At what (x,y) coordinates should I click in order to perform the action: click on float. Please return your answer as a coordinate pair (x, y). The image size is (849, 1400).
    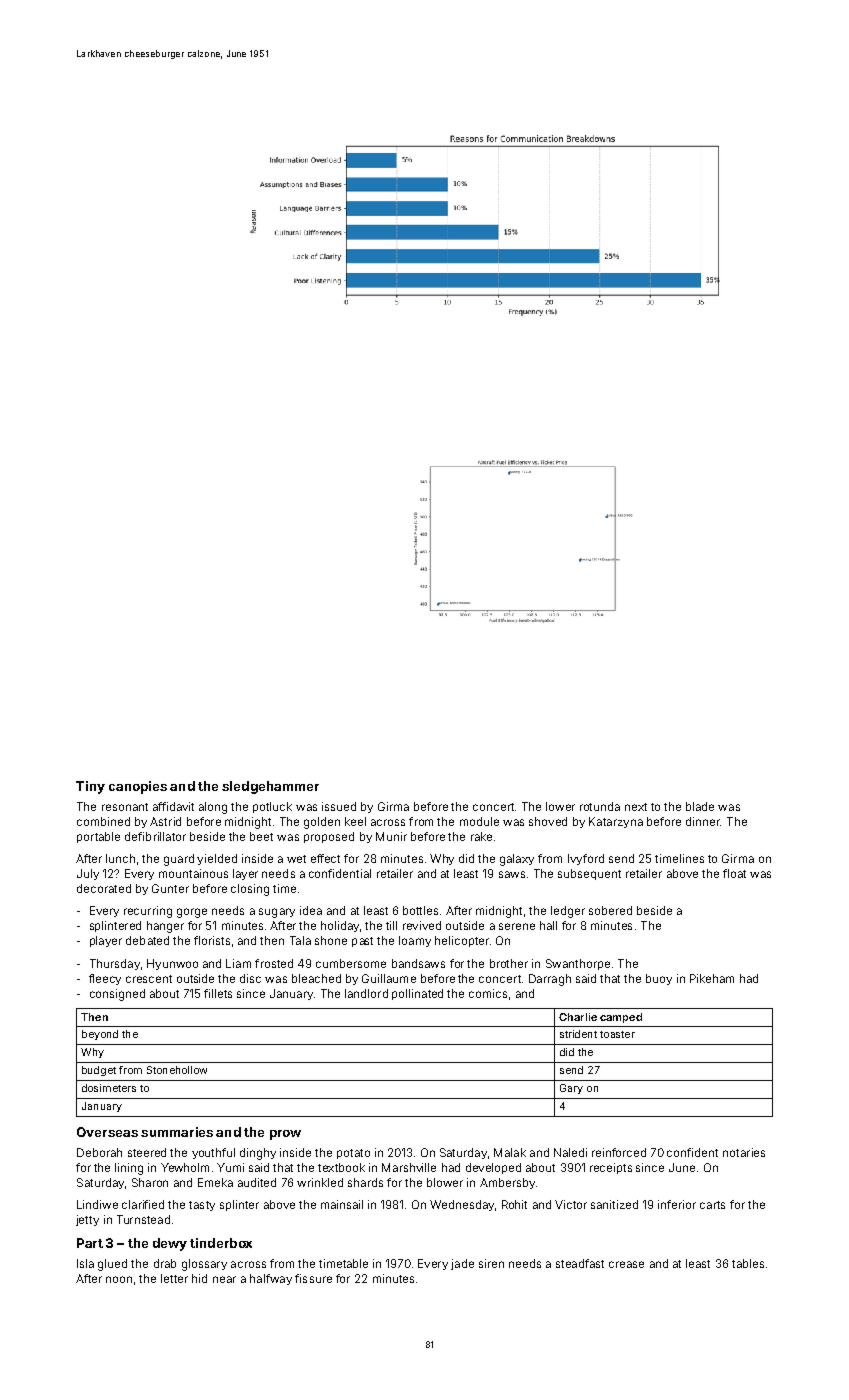
    Looking at the image, I should click on (734, 873).
